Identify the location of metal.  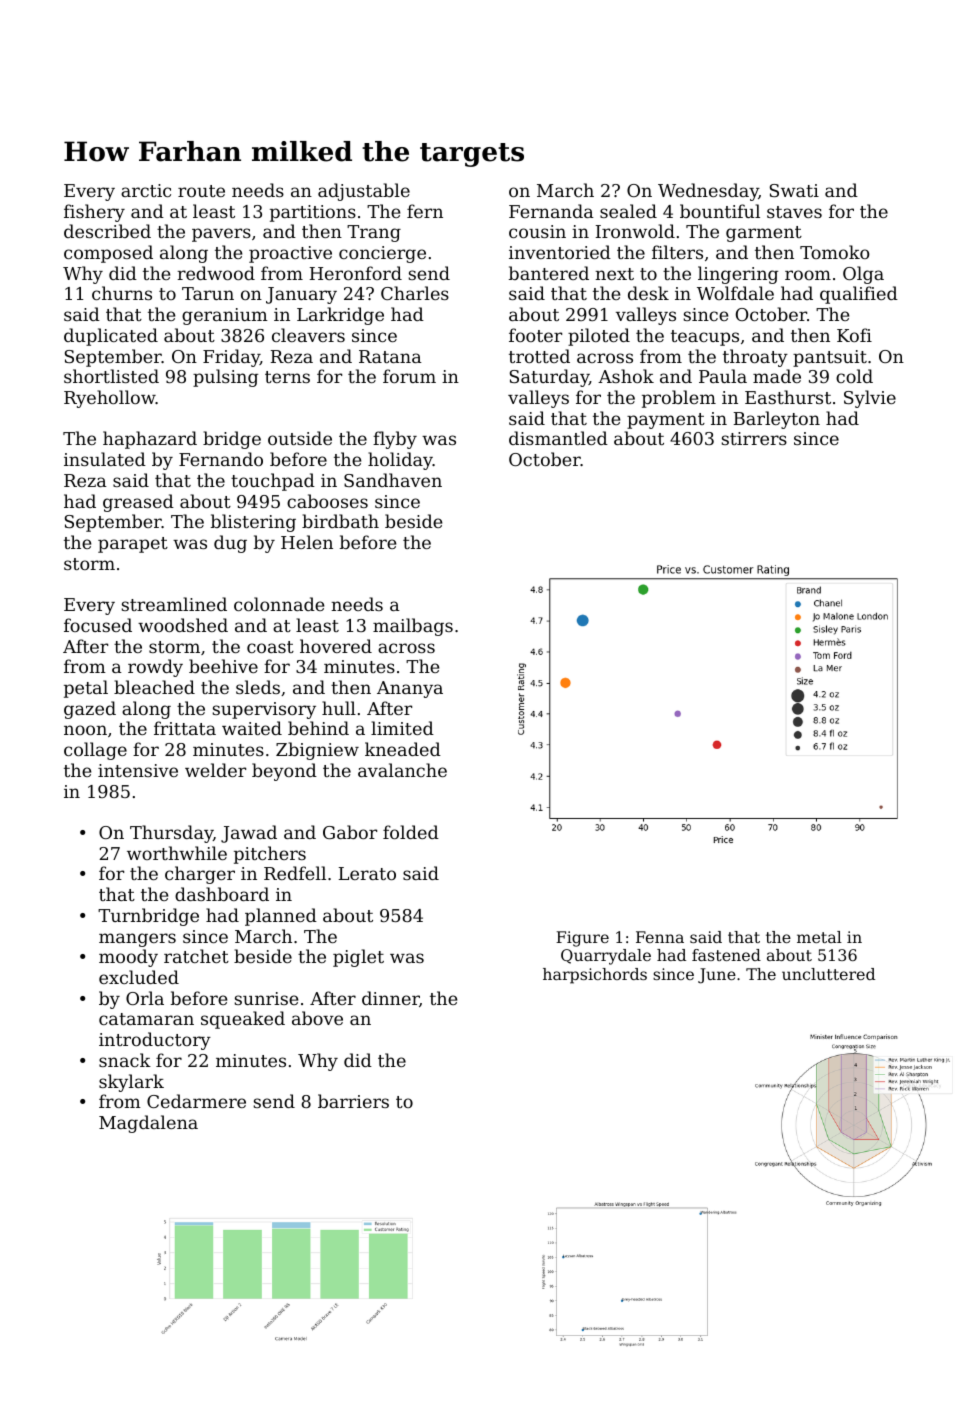
(819, 937).
